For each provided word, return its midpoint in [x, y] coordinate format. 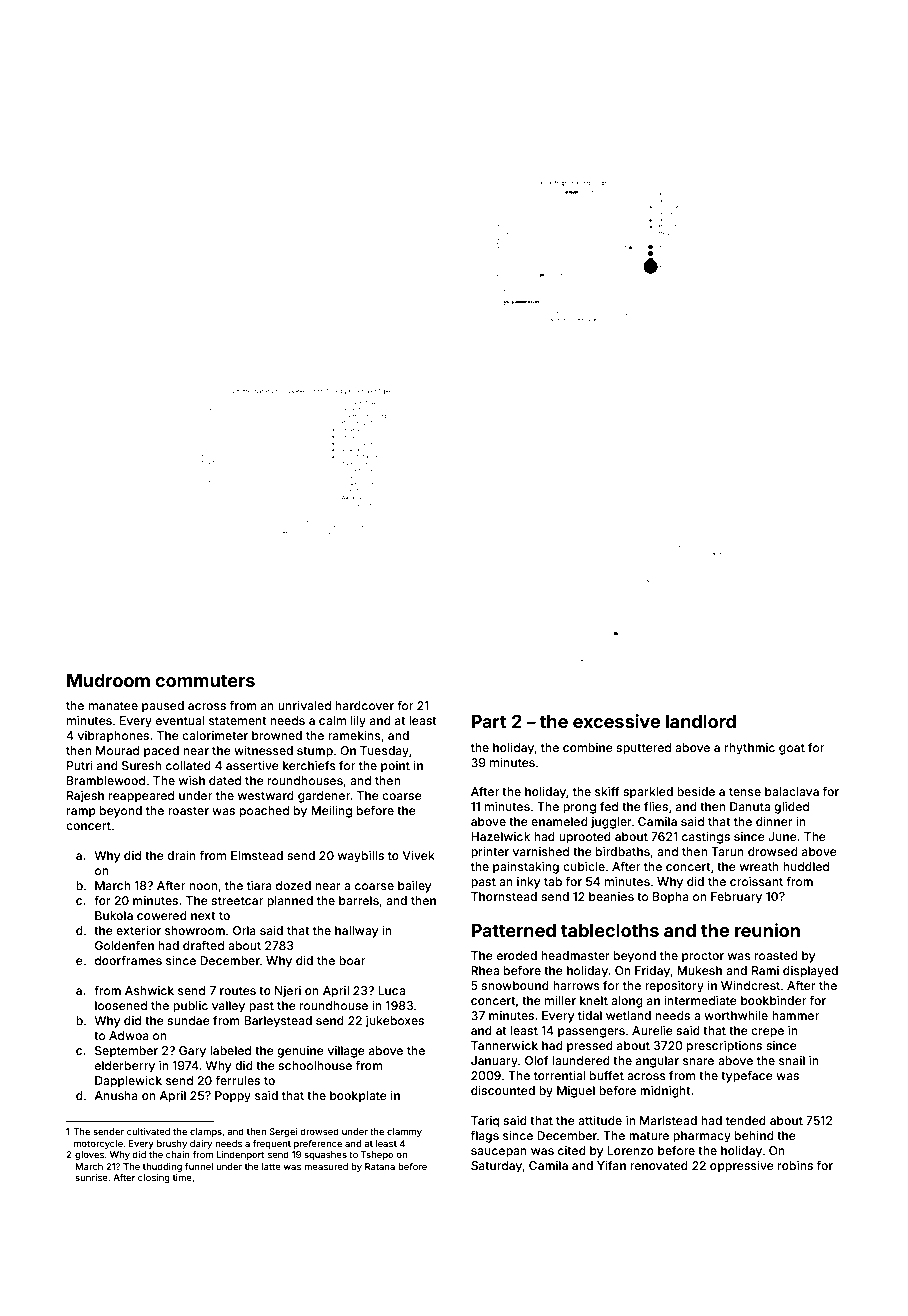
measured [326, 1166]
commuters [205, 681]
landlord [701, 721]
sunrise [91, 1177]
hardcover [365, 705]
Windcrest [750, 985]
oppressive [742, 1167]
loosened [121, 1005]
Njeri [288, 992]
